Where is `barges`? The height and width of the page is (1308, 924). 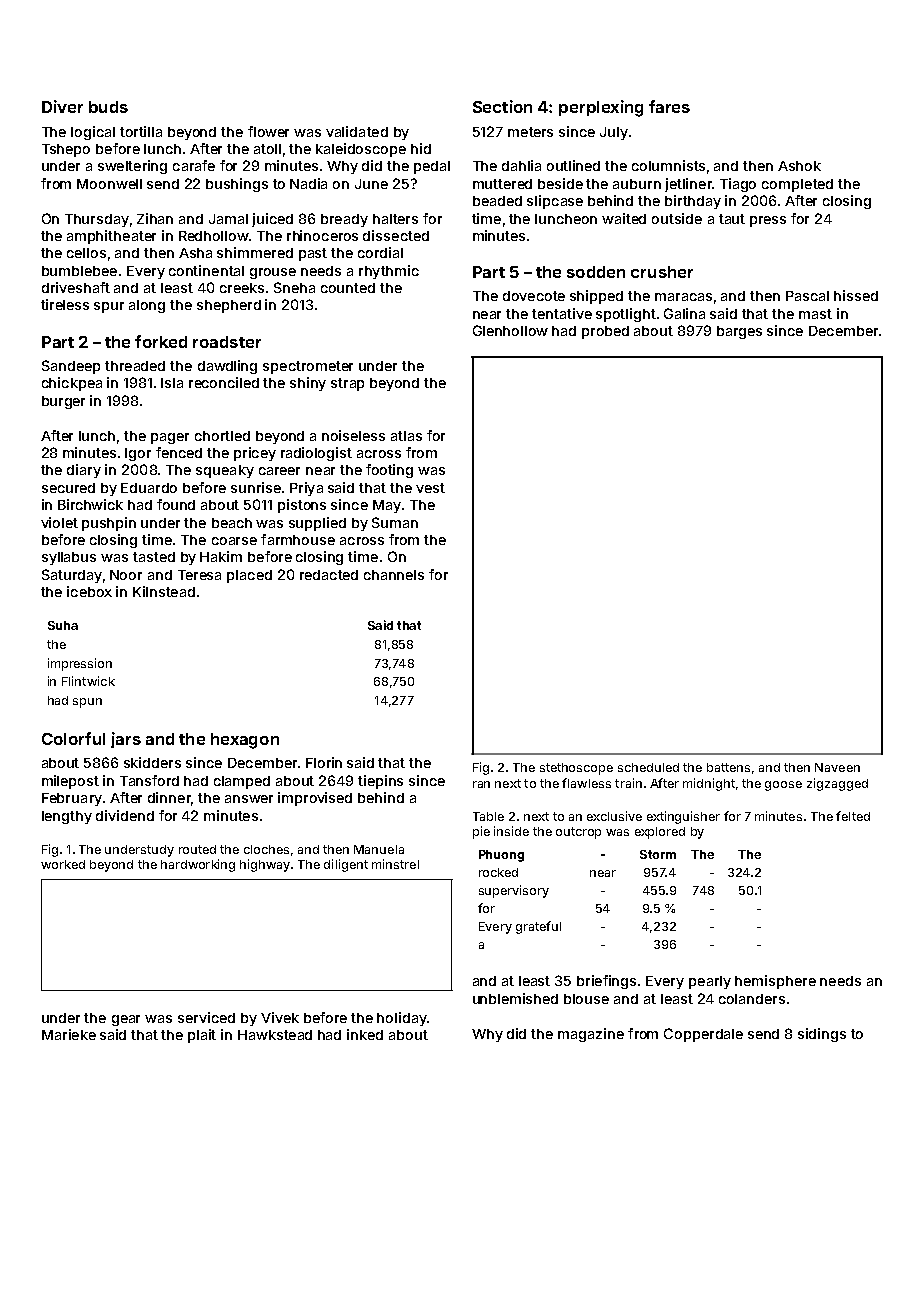 barges is located at coordinates (739, 332).
